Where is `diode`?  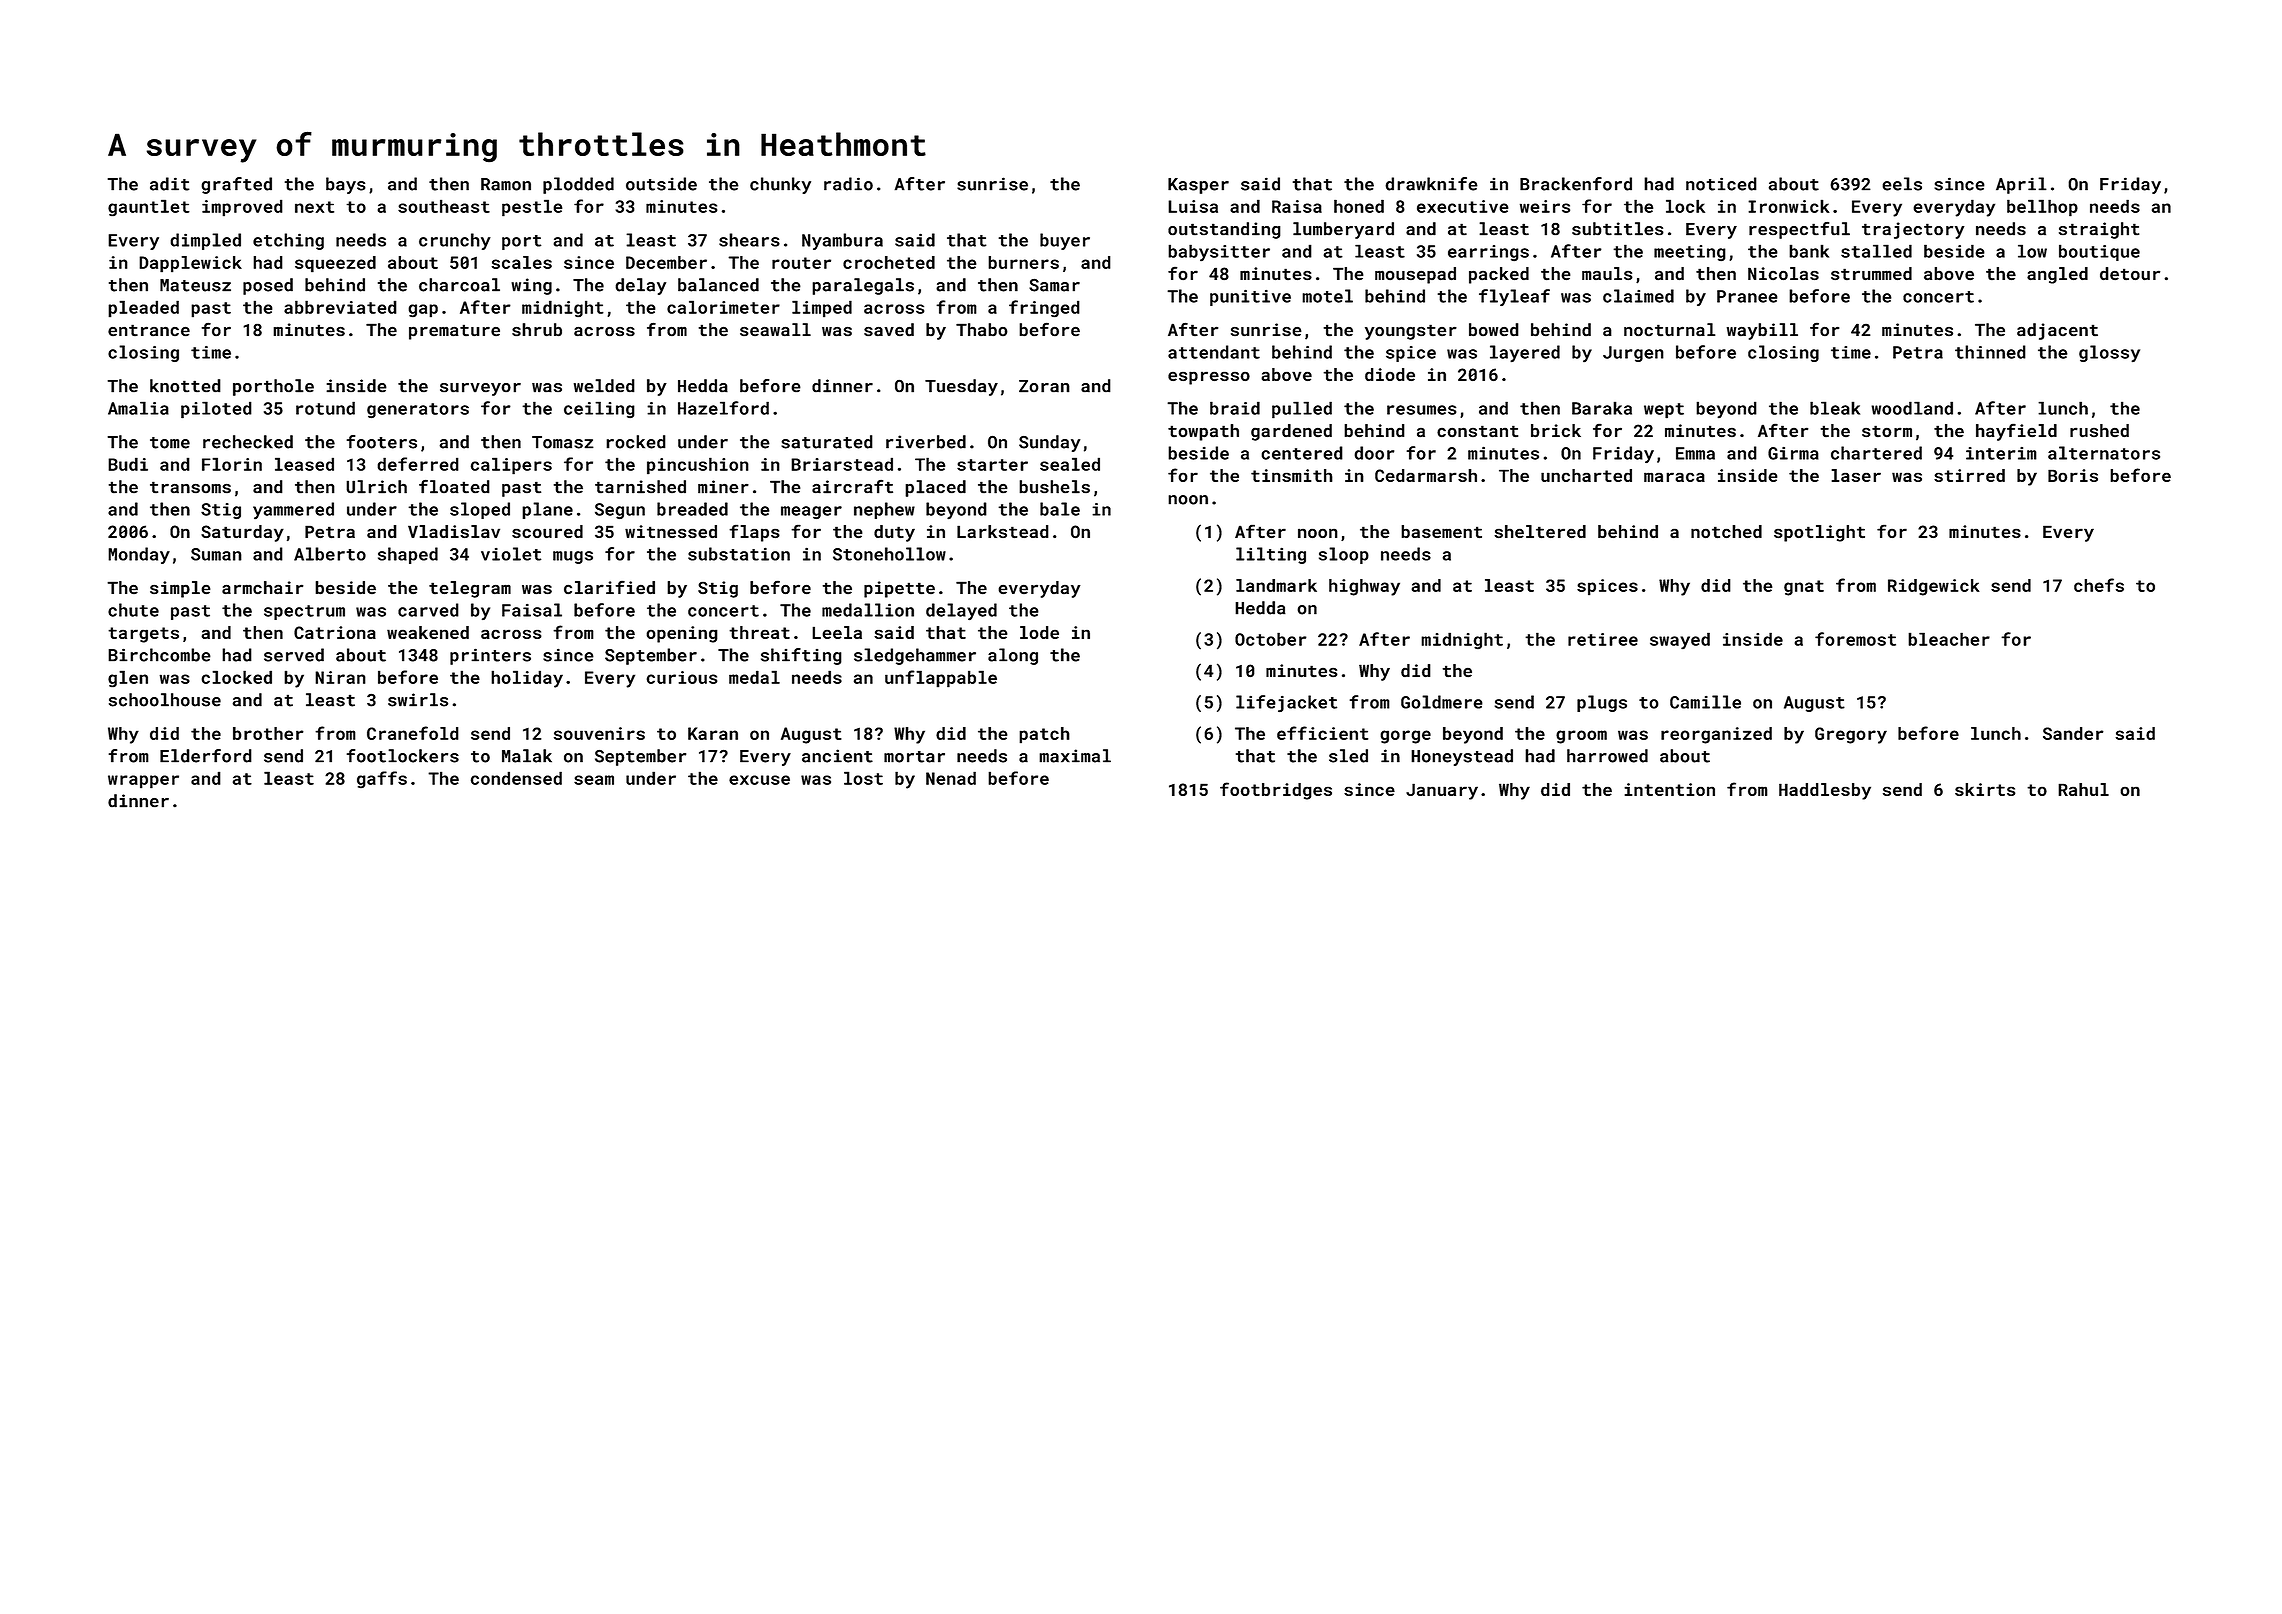
diode is located at coordinates (1390, 374).
